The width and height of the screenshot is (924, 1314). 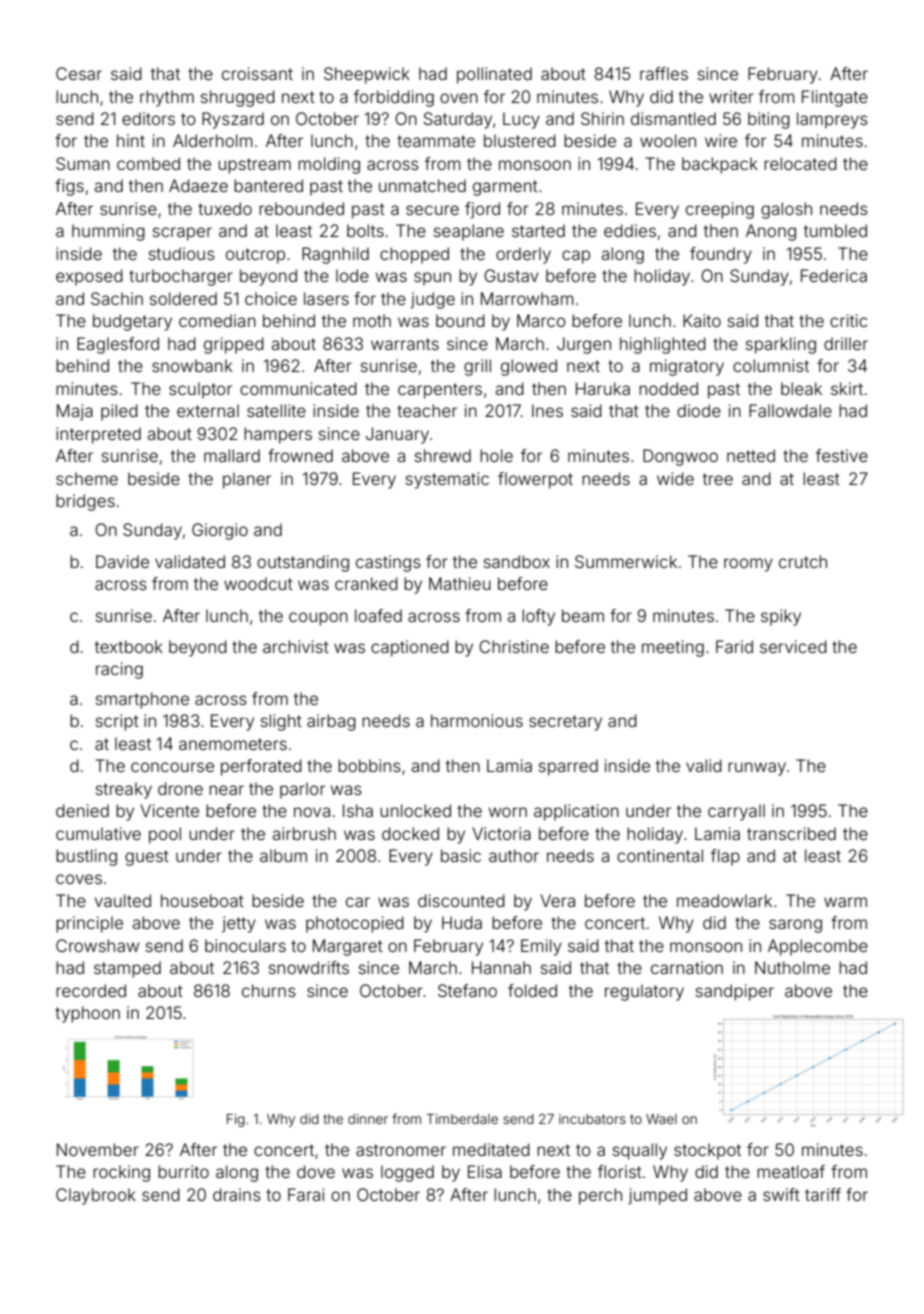 I want to click on denied, so click(x=82, y=810).
